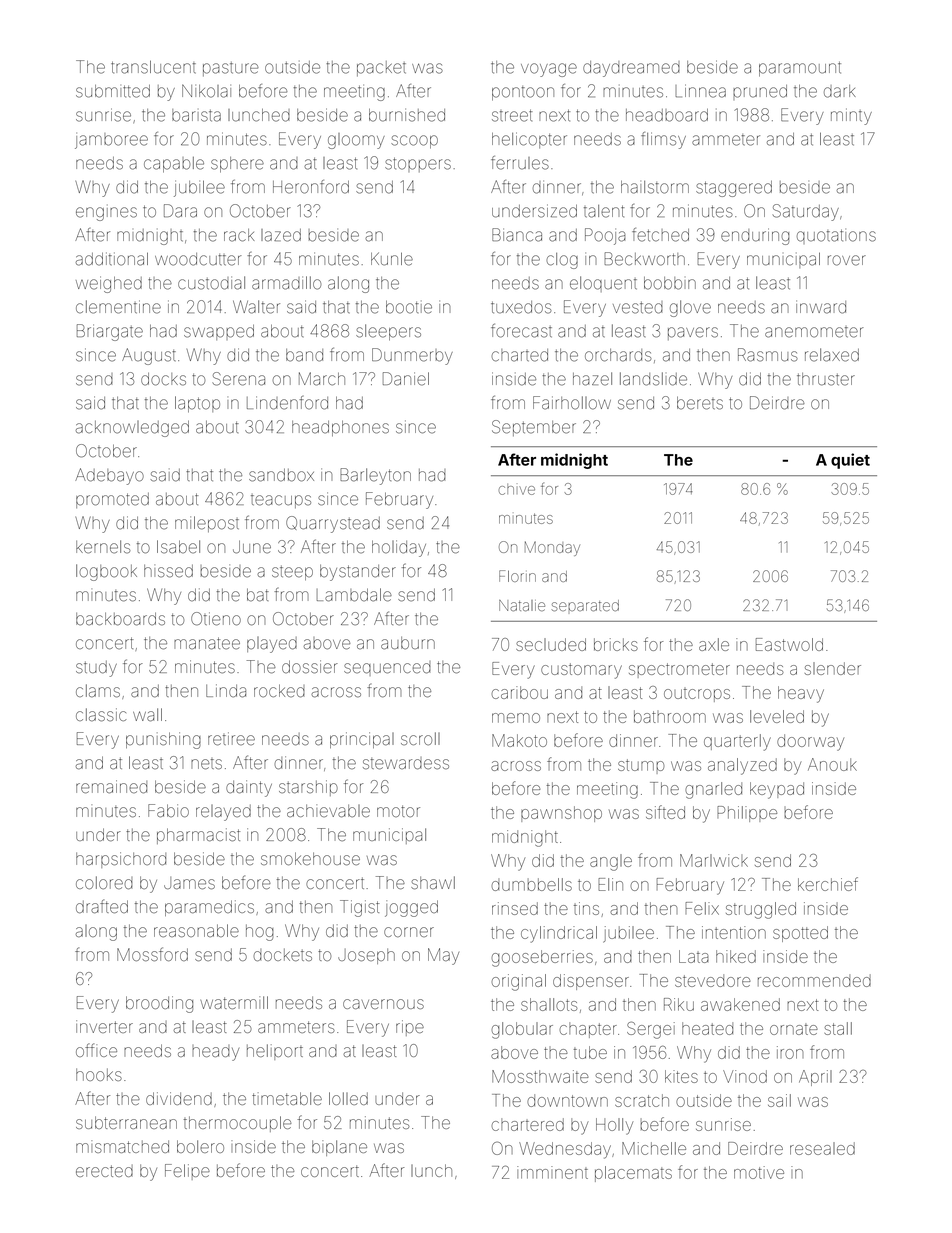  What do you see at coordinates (231, 69) in the screenshot?
I see `pasture` at bounding box center [231, 69].
